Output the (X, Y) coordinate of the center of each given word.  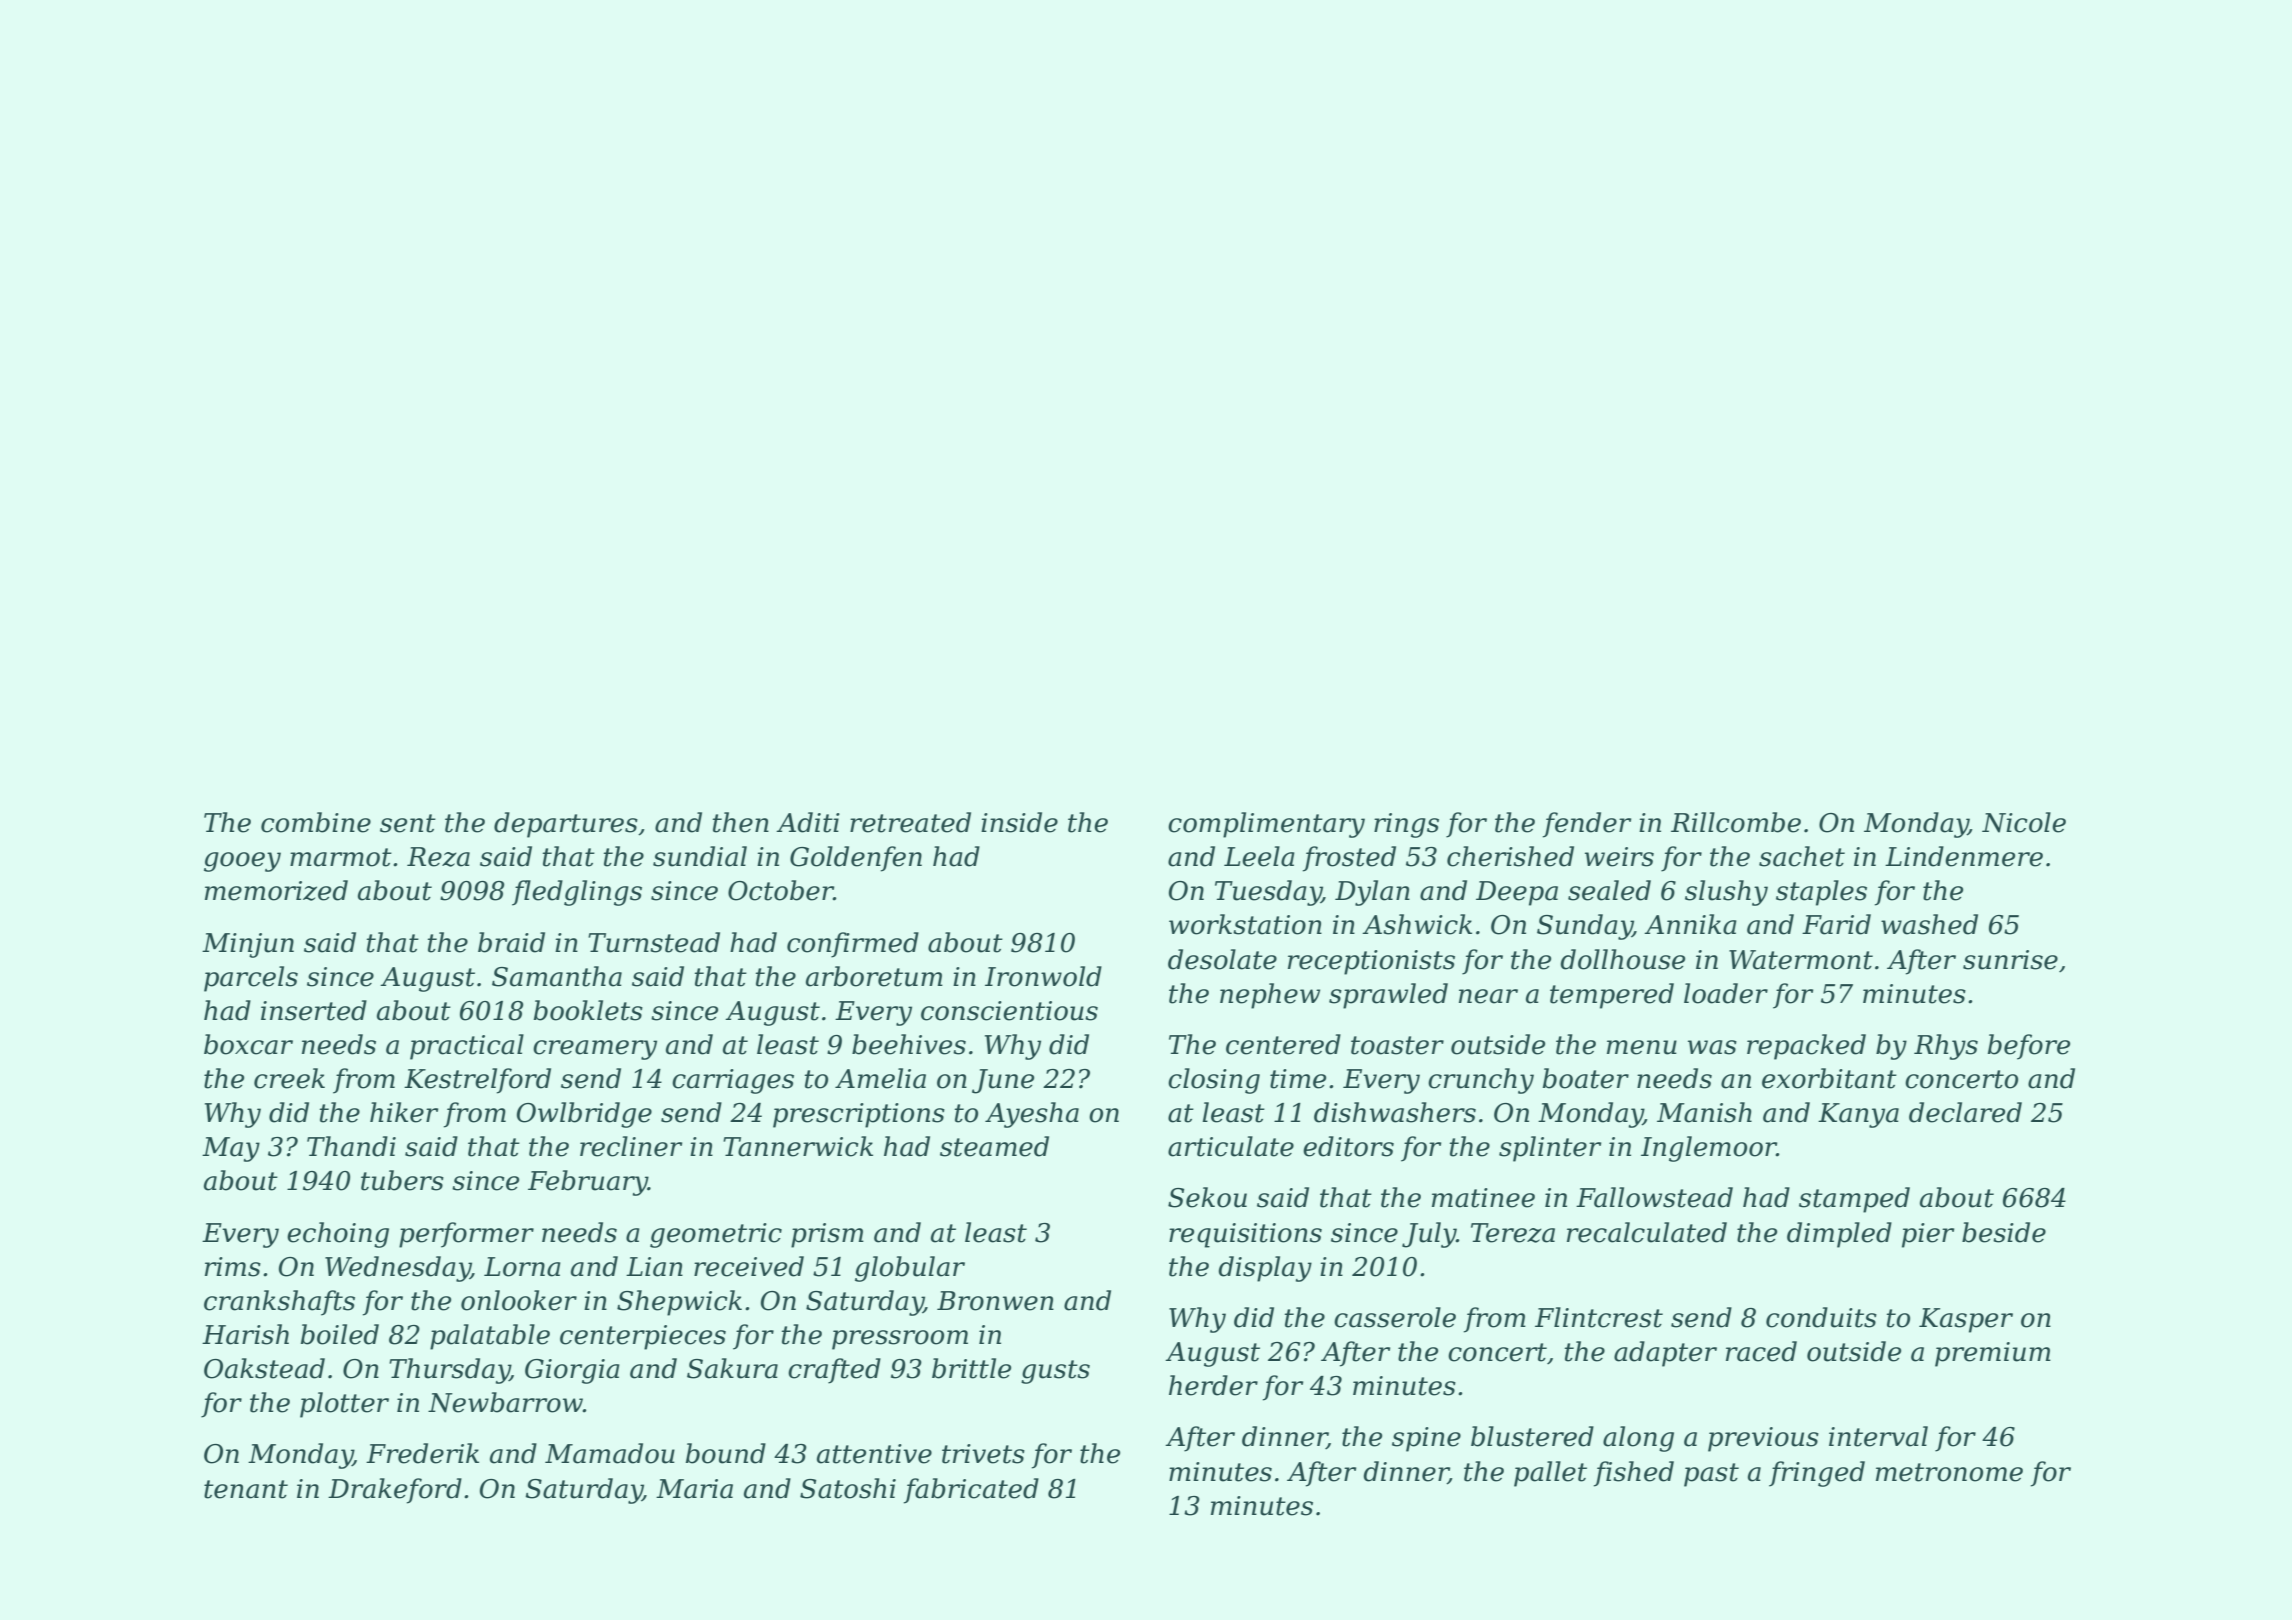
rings (1406, 825)
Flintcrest (1599, 1317)
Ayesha (1032, 1115)
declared (1965, 1112)
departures (566, 825)
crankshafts (279, 1303)
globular (910, 1269)
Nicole (2024, 822)
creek (289, 1078)
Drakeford (395, 1491)
